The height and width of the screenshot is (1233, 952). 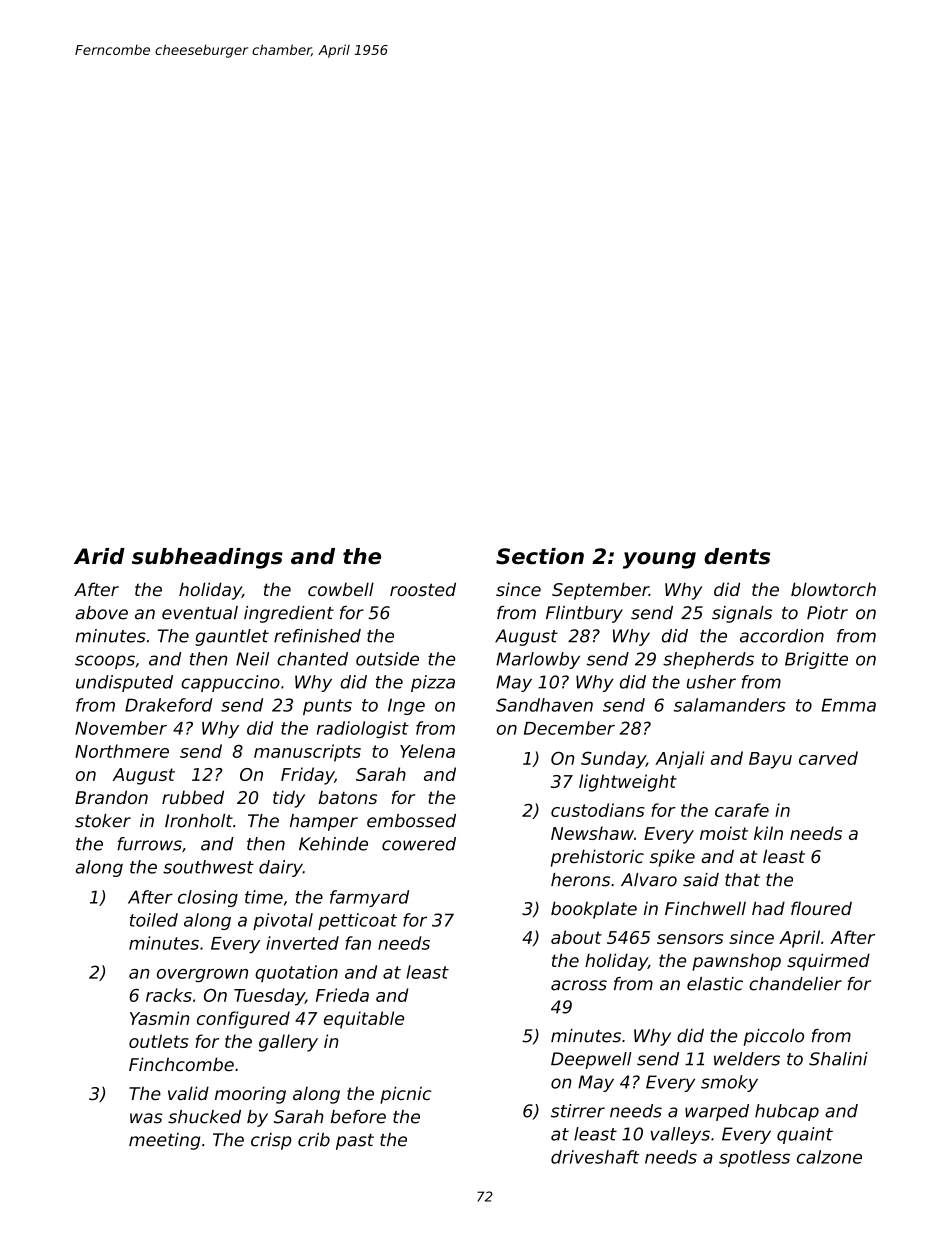 I want to click on above, so click(x=101, y=613).
